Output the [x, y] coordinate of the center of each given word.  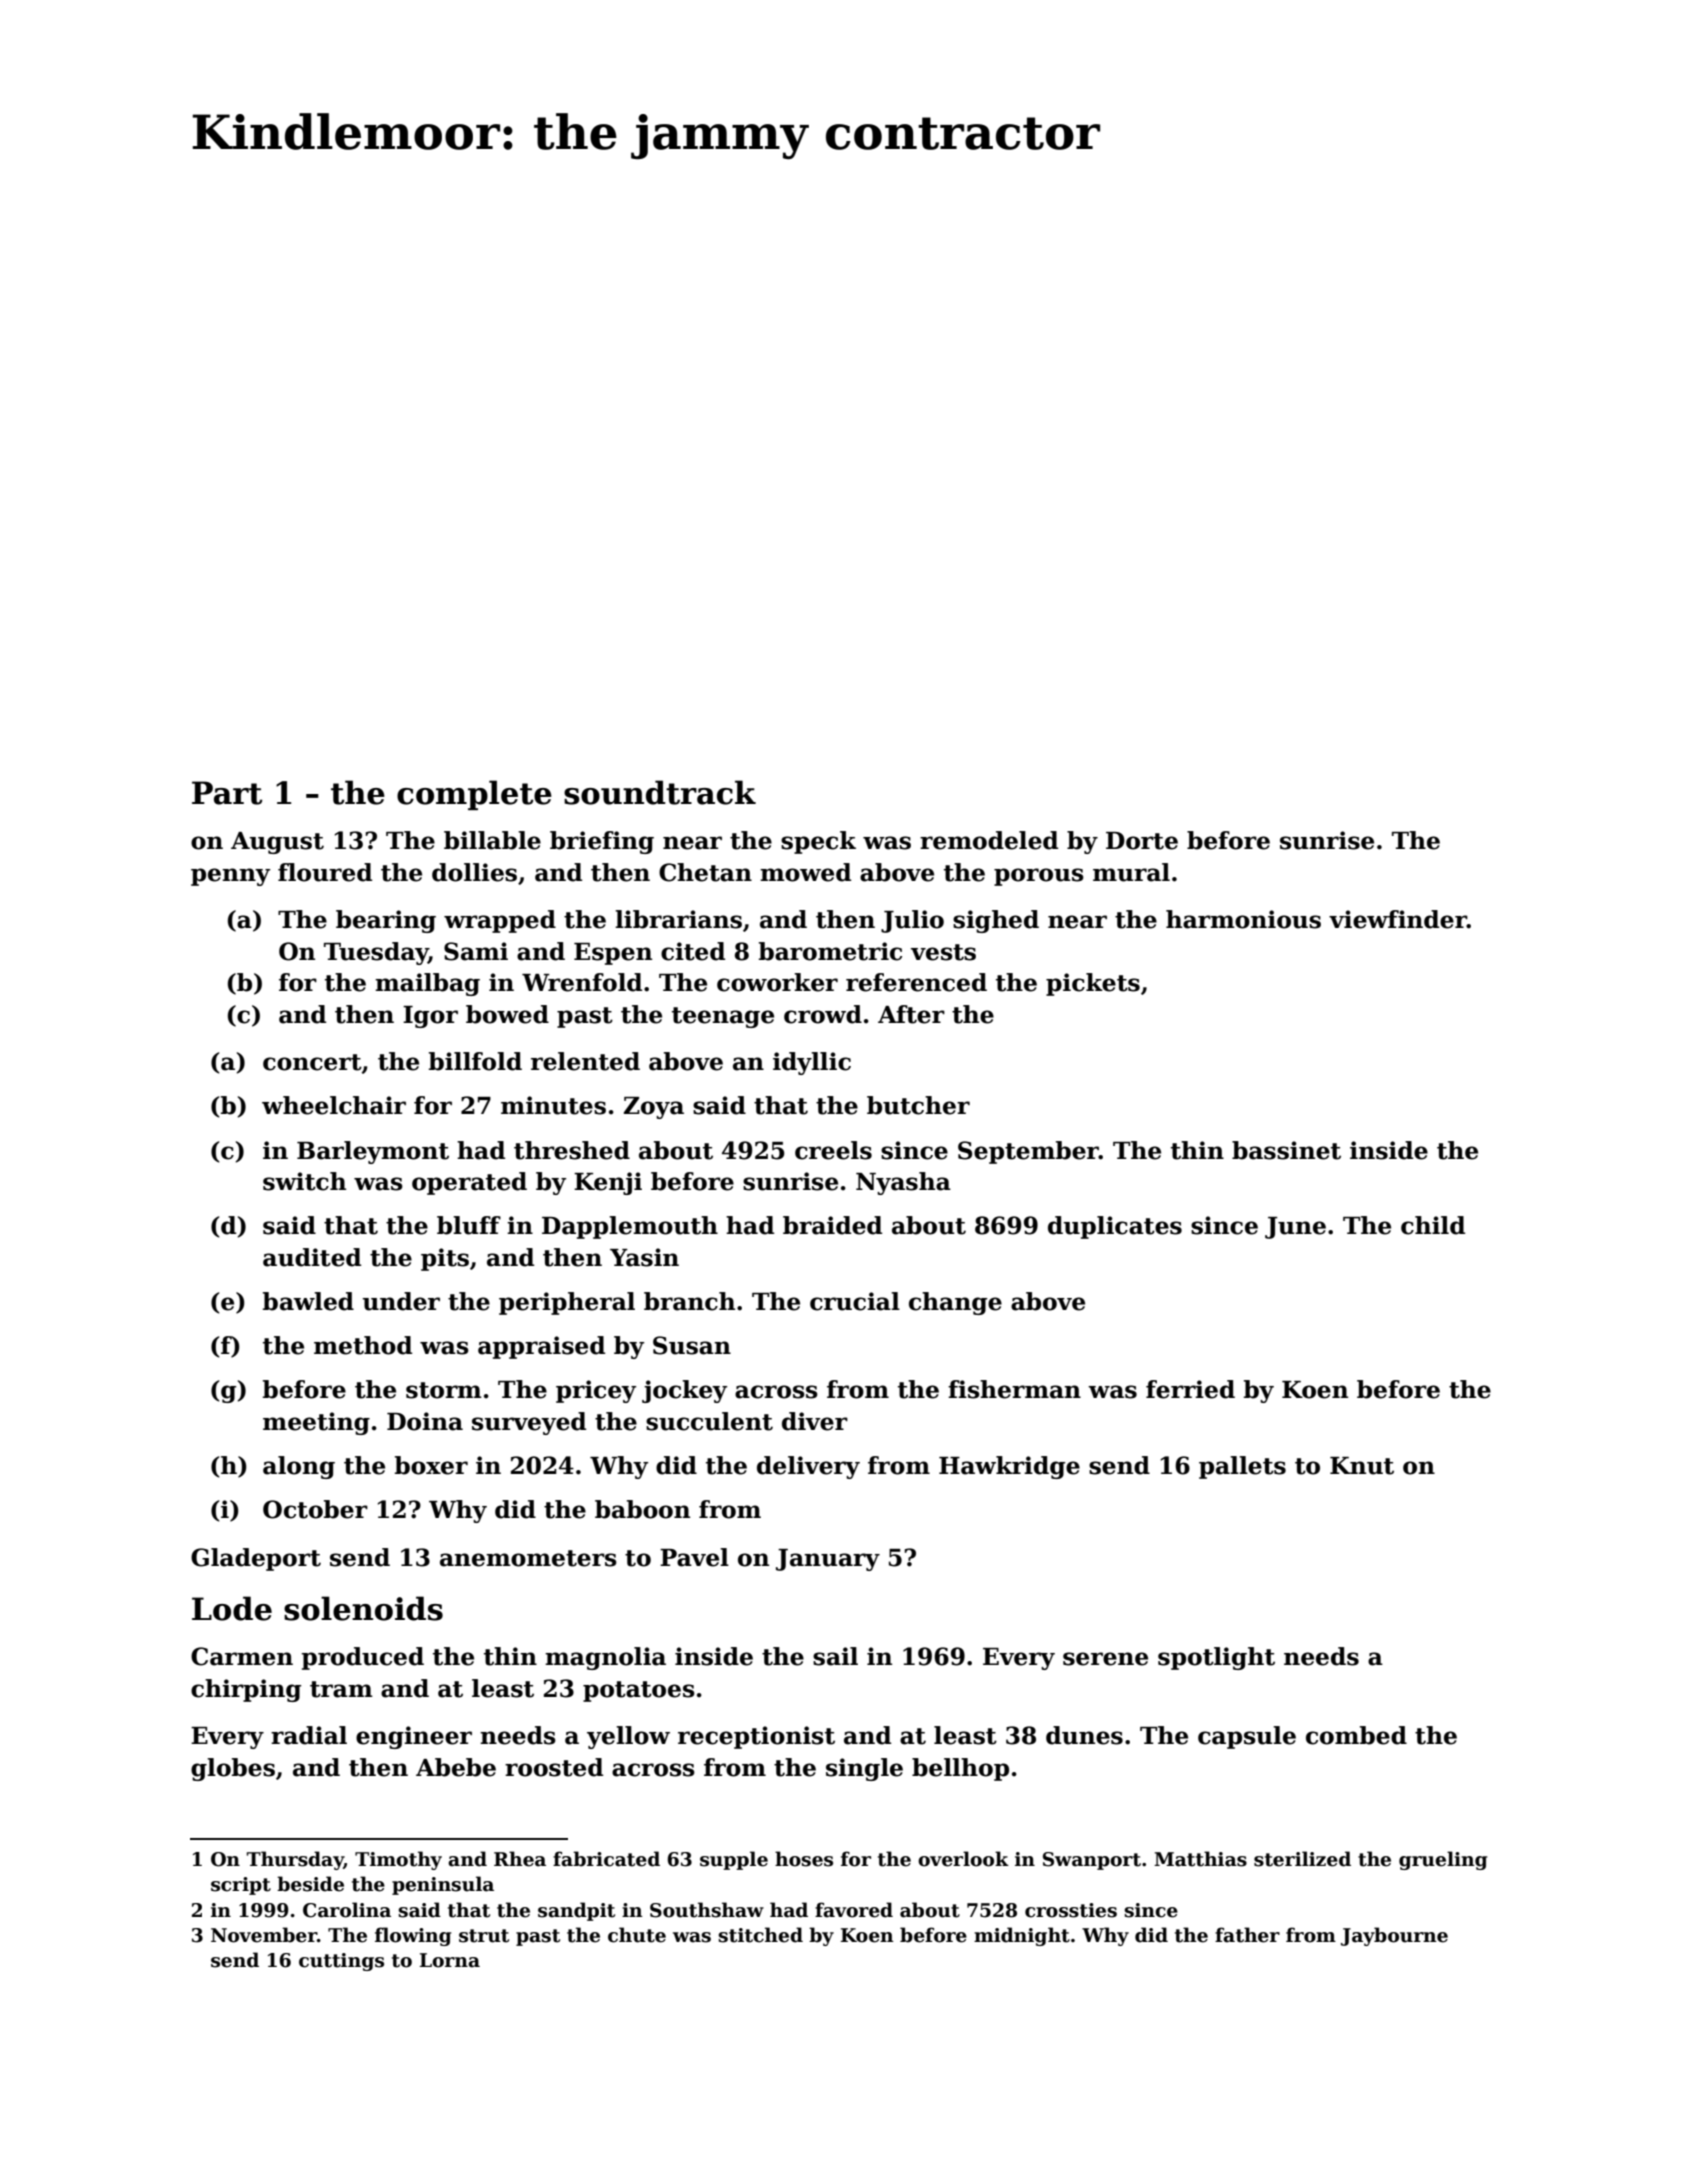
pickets [1093, 984]
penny [230, 877]
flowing [413, 1936]
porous [1039, 877]
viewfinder [1398, 919]
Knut [1362, 1466]
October [315, 1509]
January [828, 1560]
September [1028, 1152]
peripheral [567, 1303]
